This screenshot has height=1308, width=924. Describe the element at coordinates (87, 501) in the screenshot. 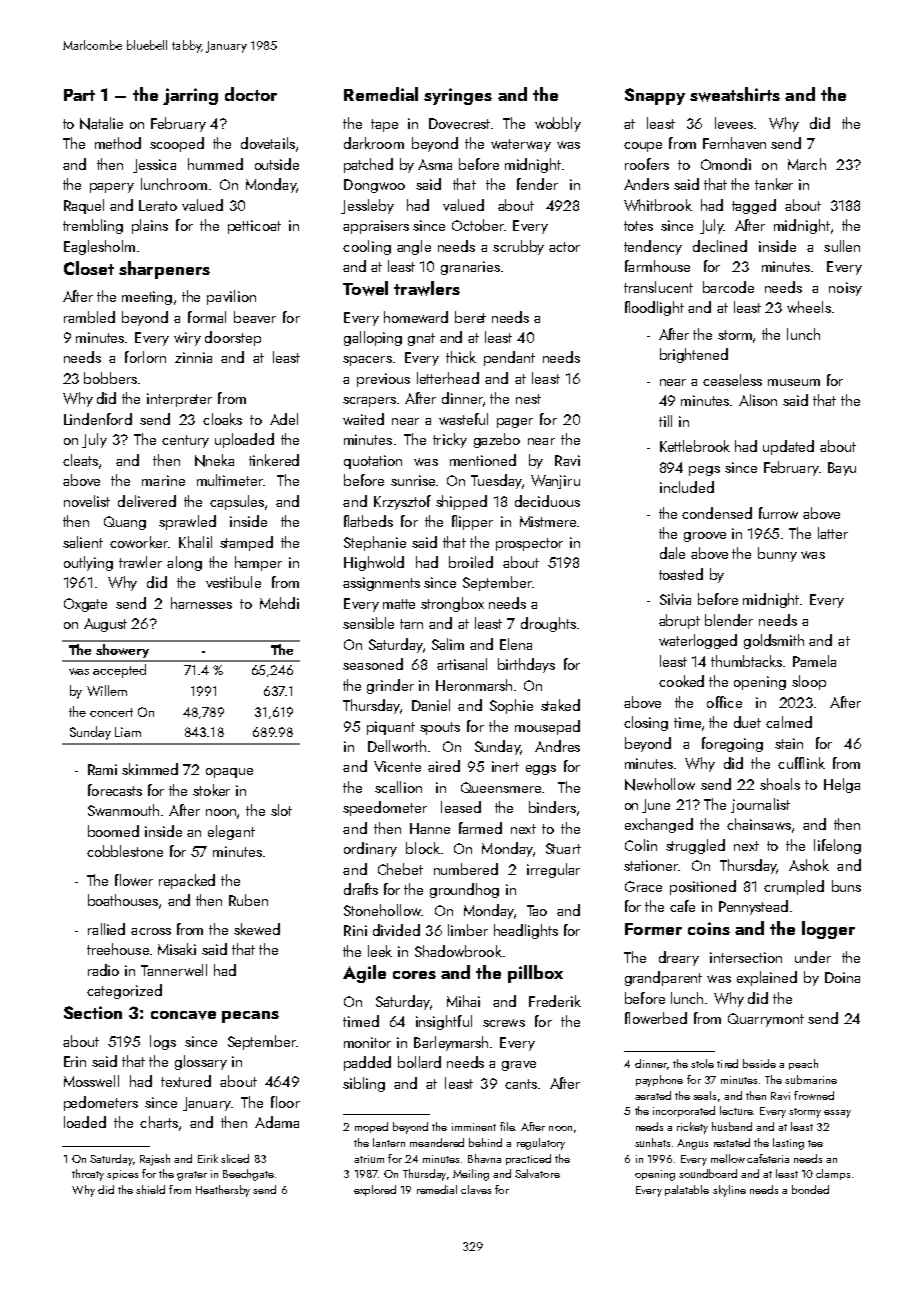

I see `novelist` at that location.
